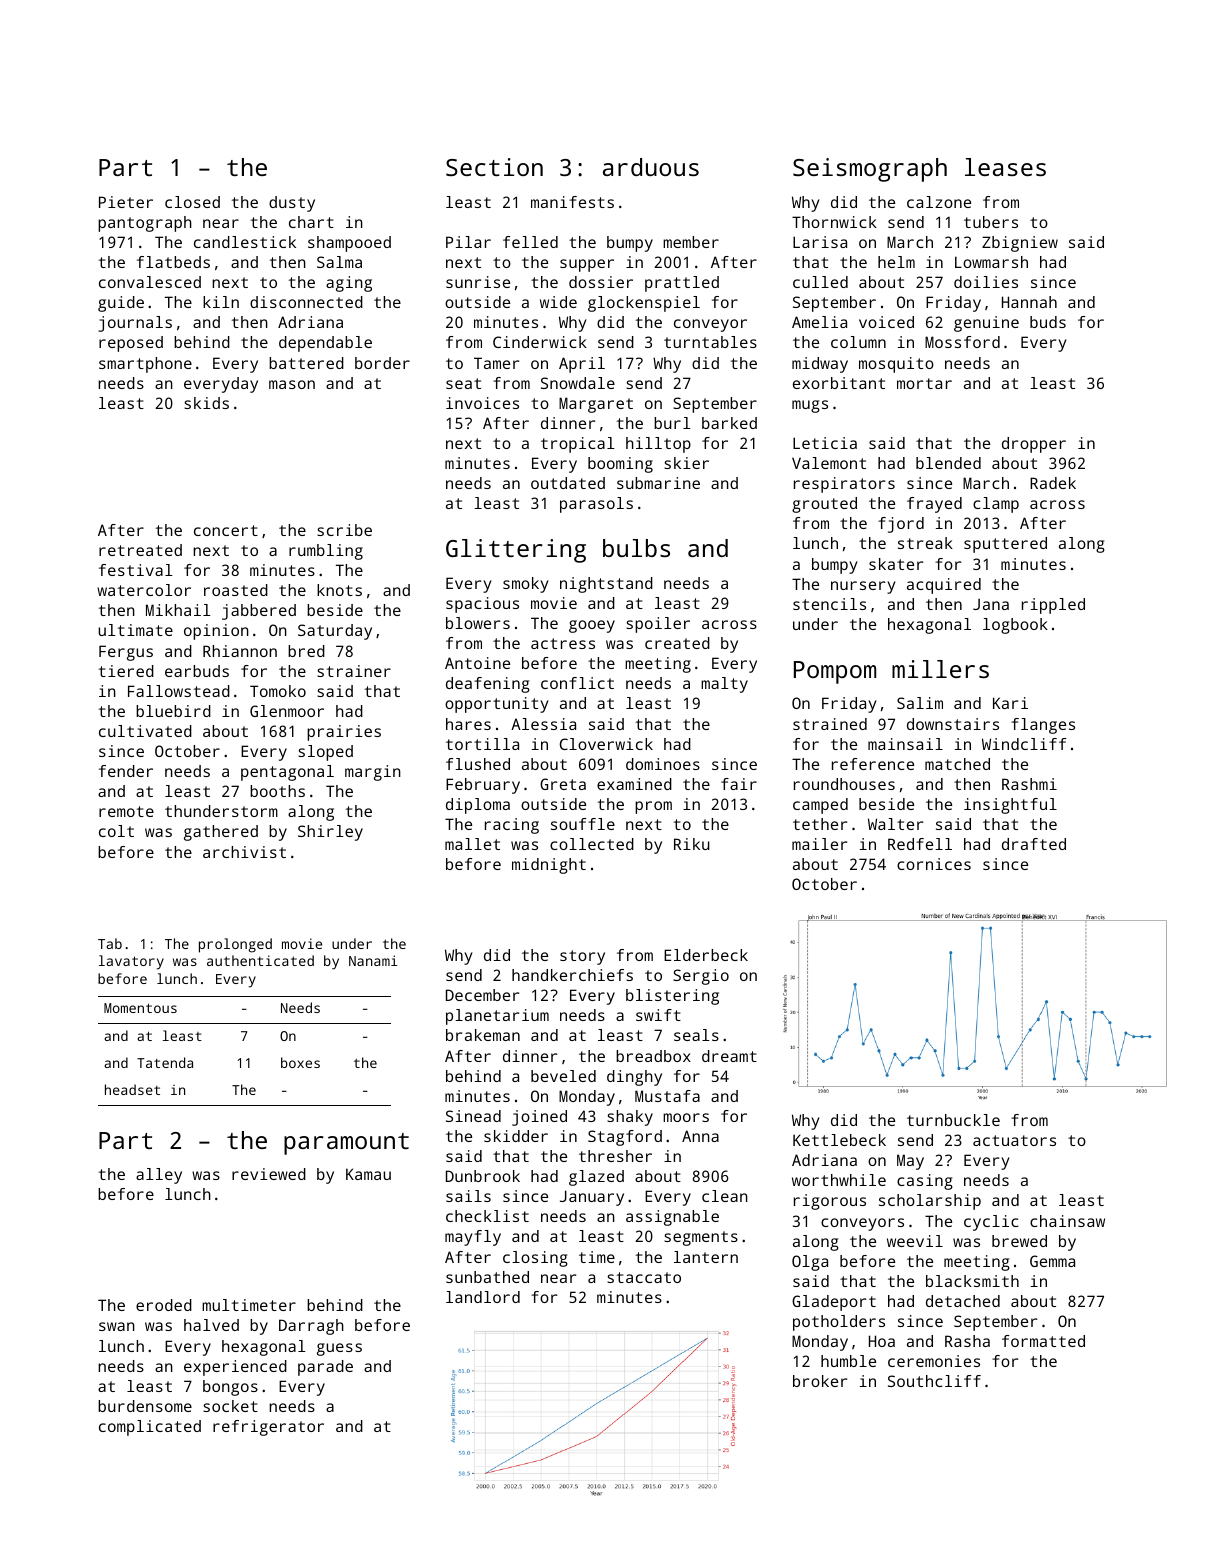  Describe the element at coordinates (483, 1297) in the screenshot. I see `landlord` at that location.
